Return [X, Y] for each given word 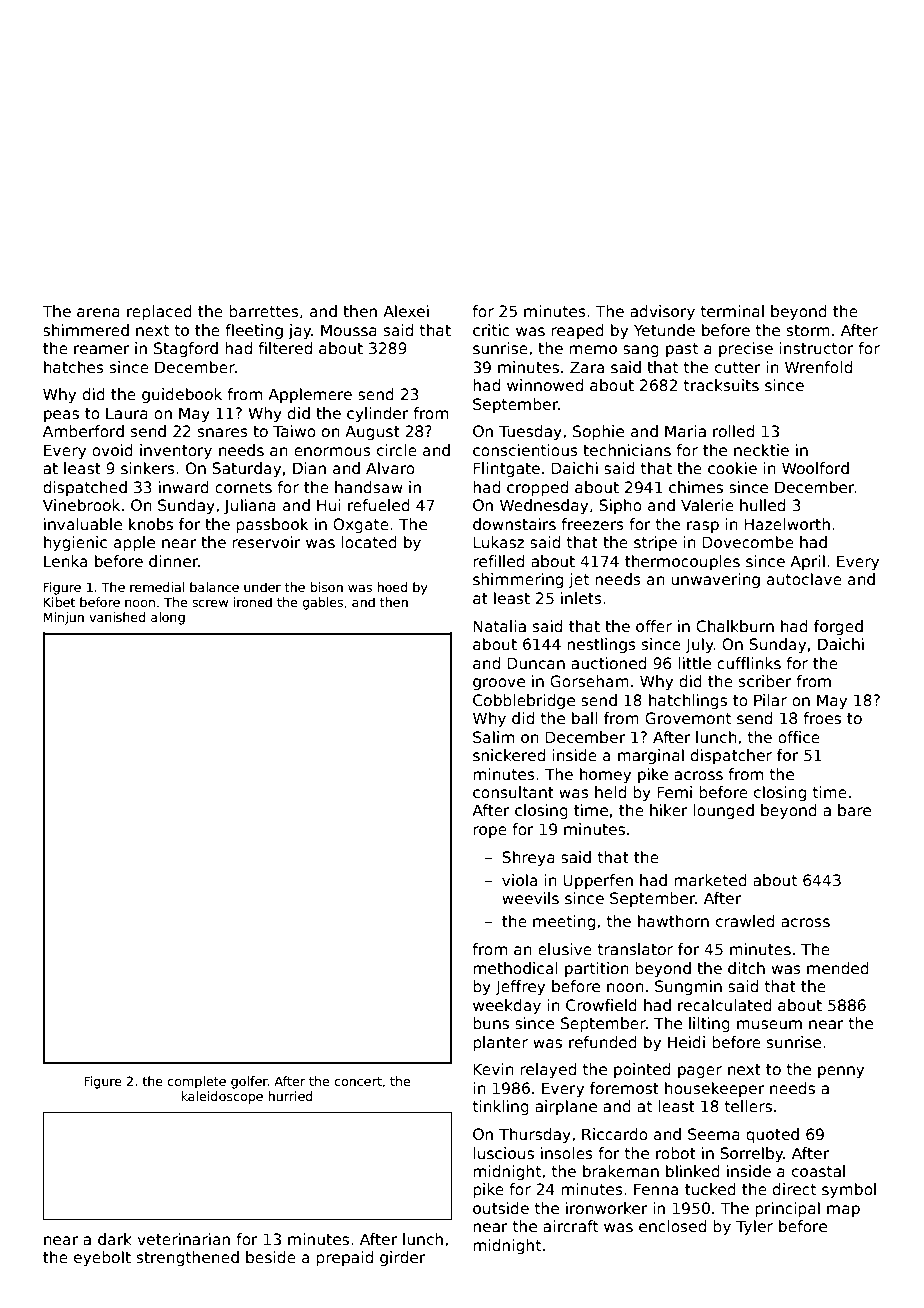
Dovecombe [748, 542]
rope [490, 832]
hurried [290, 1096]
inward [184, 487]
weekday [507, 1006]
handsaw [369, 487]
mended [838, 968]
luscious [503, 1153]
